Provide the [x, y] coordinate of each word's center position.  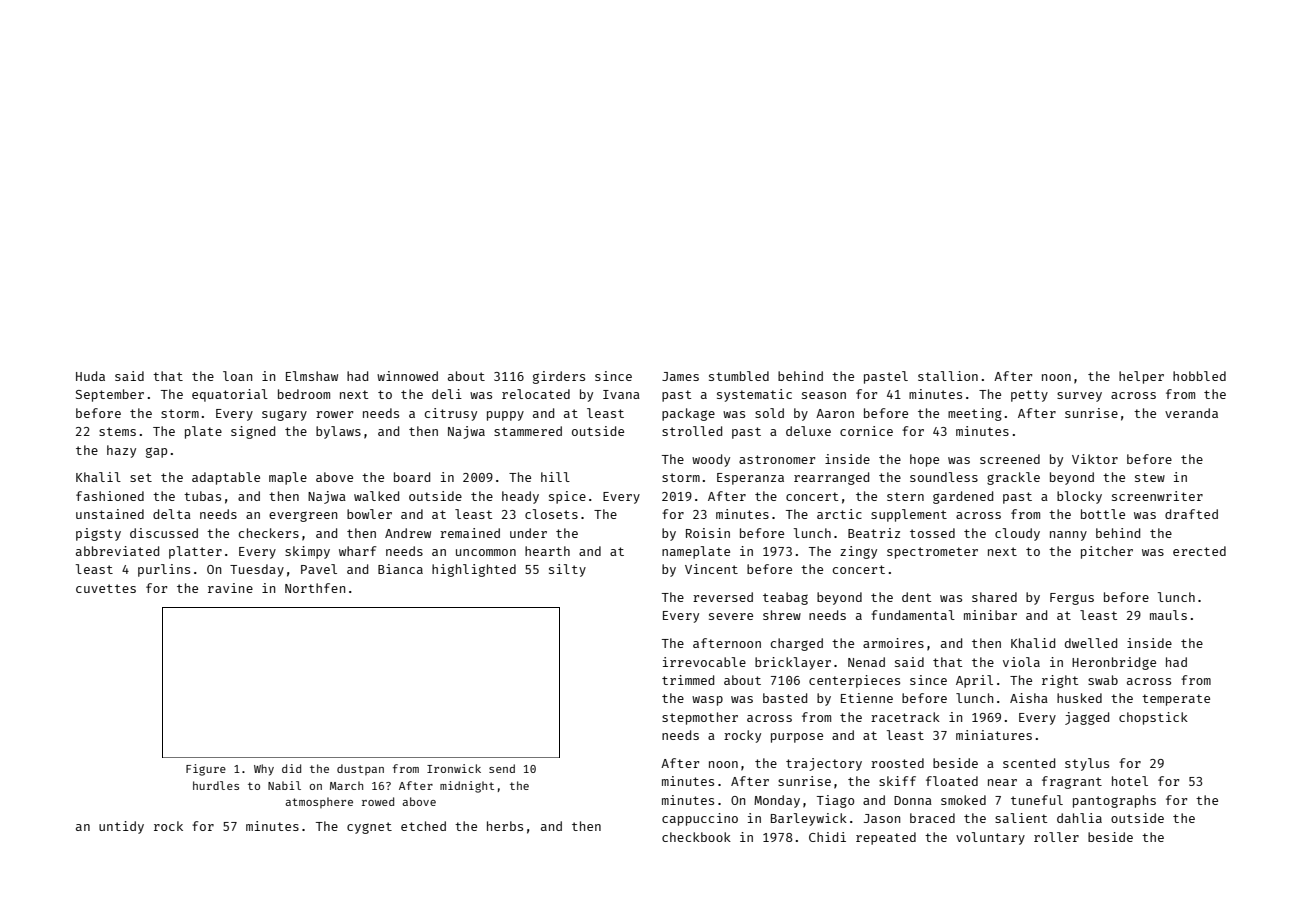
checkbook [696, 837]
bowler [369, 514]
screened [1010, 459]
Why [264, 770]
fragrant [1072, 782]
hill [555, 477]
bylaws [338, 432]
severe [731, 616]
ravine [230, 588]
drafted [1191, 514]
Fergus [1072, 599]
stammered [528, 431]
